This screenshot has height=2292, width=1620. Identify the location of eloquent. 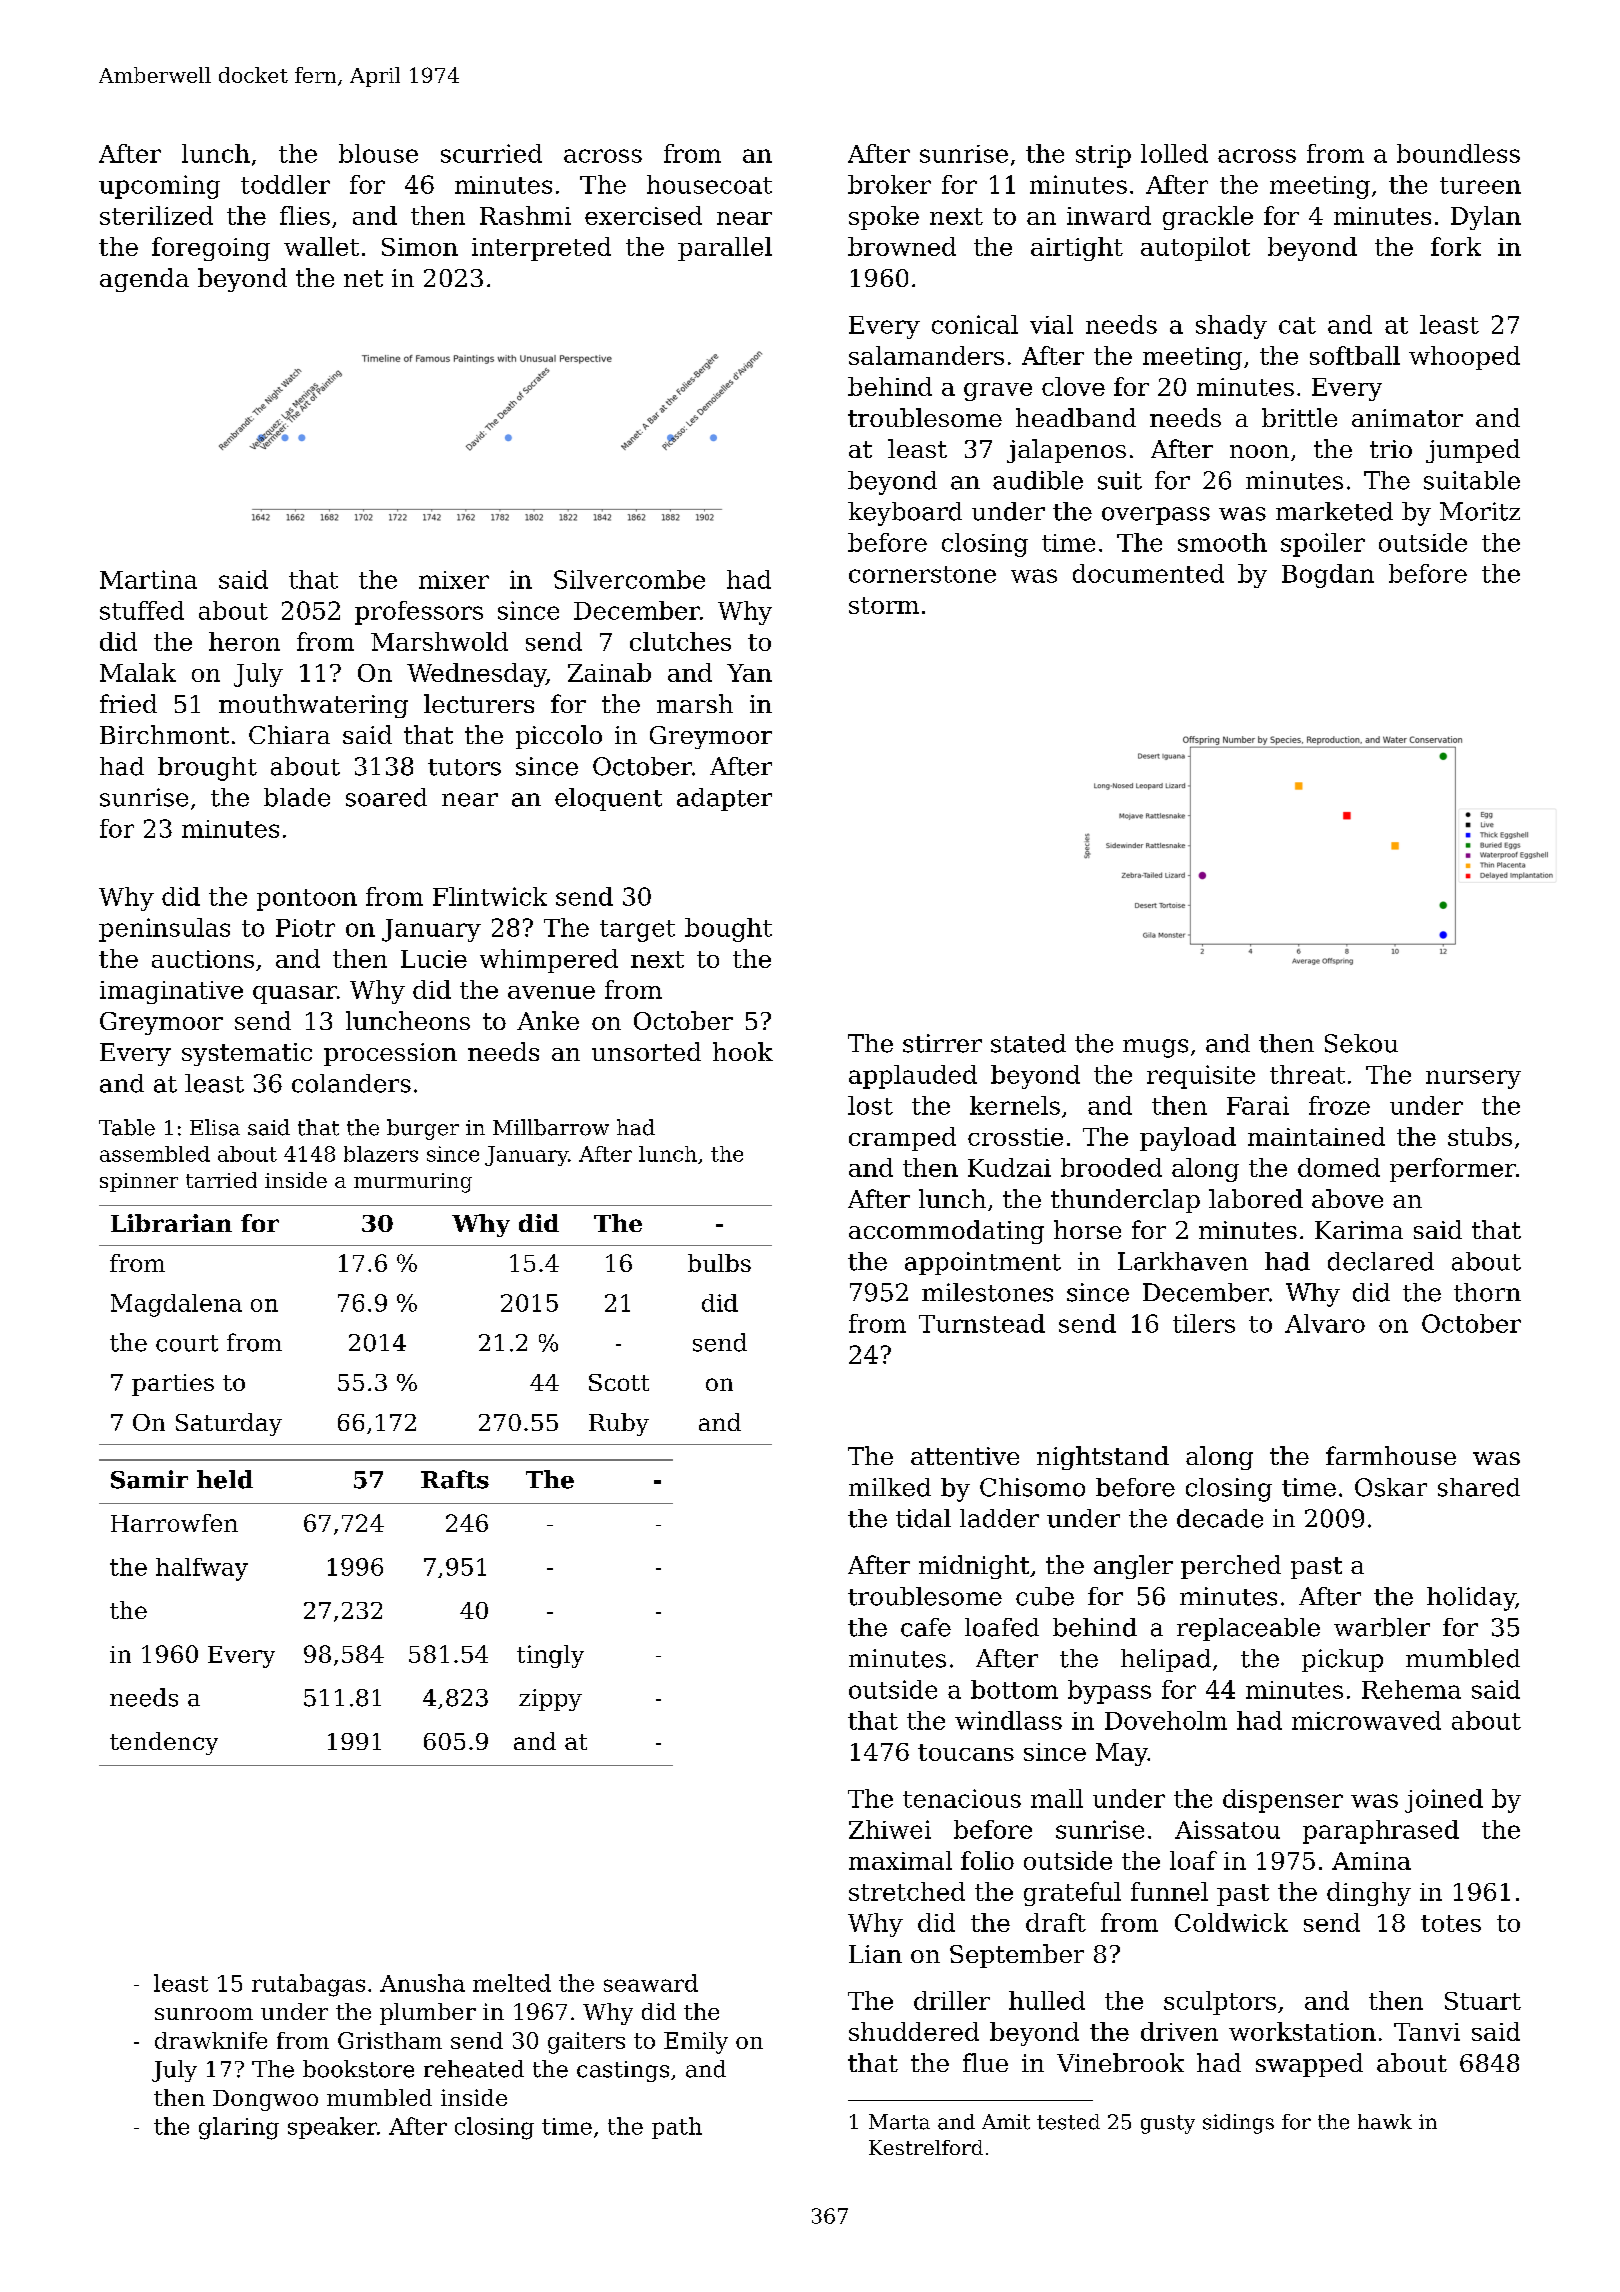
(608, 799).
